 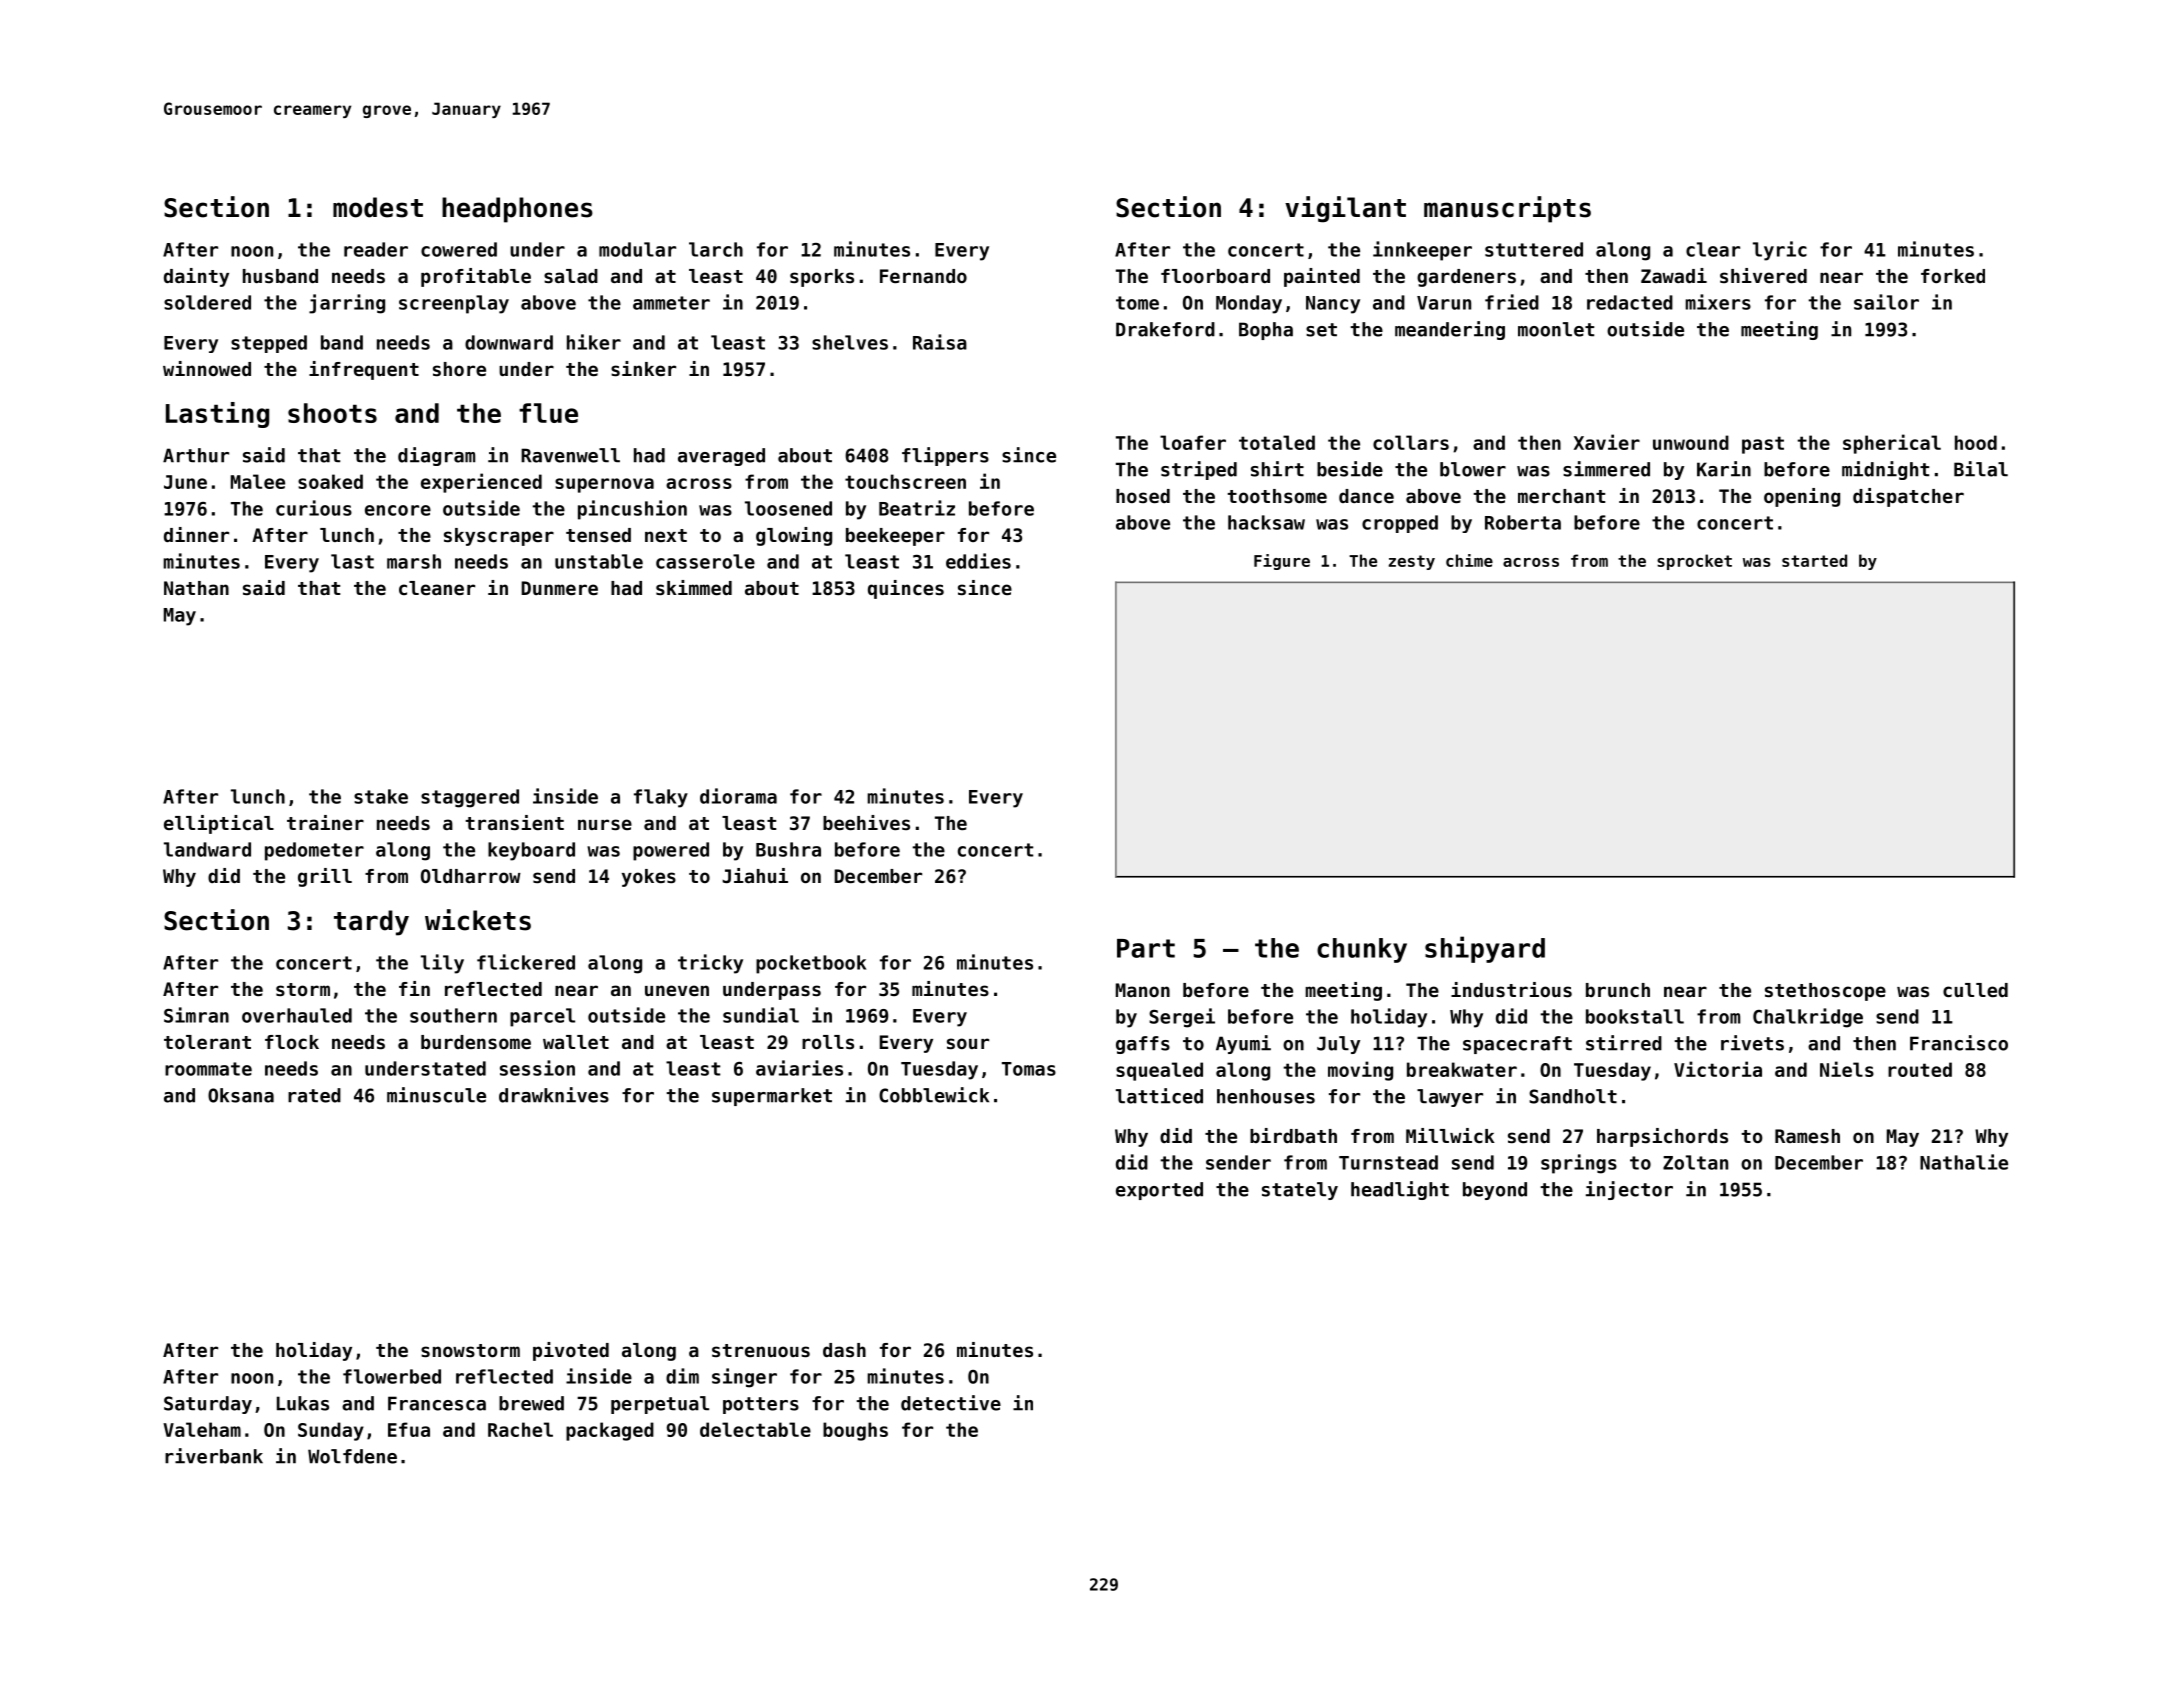 I want to click on birdbath, so click(x=1293, y=1135).
